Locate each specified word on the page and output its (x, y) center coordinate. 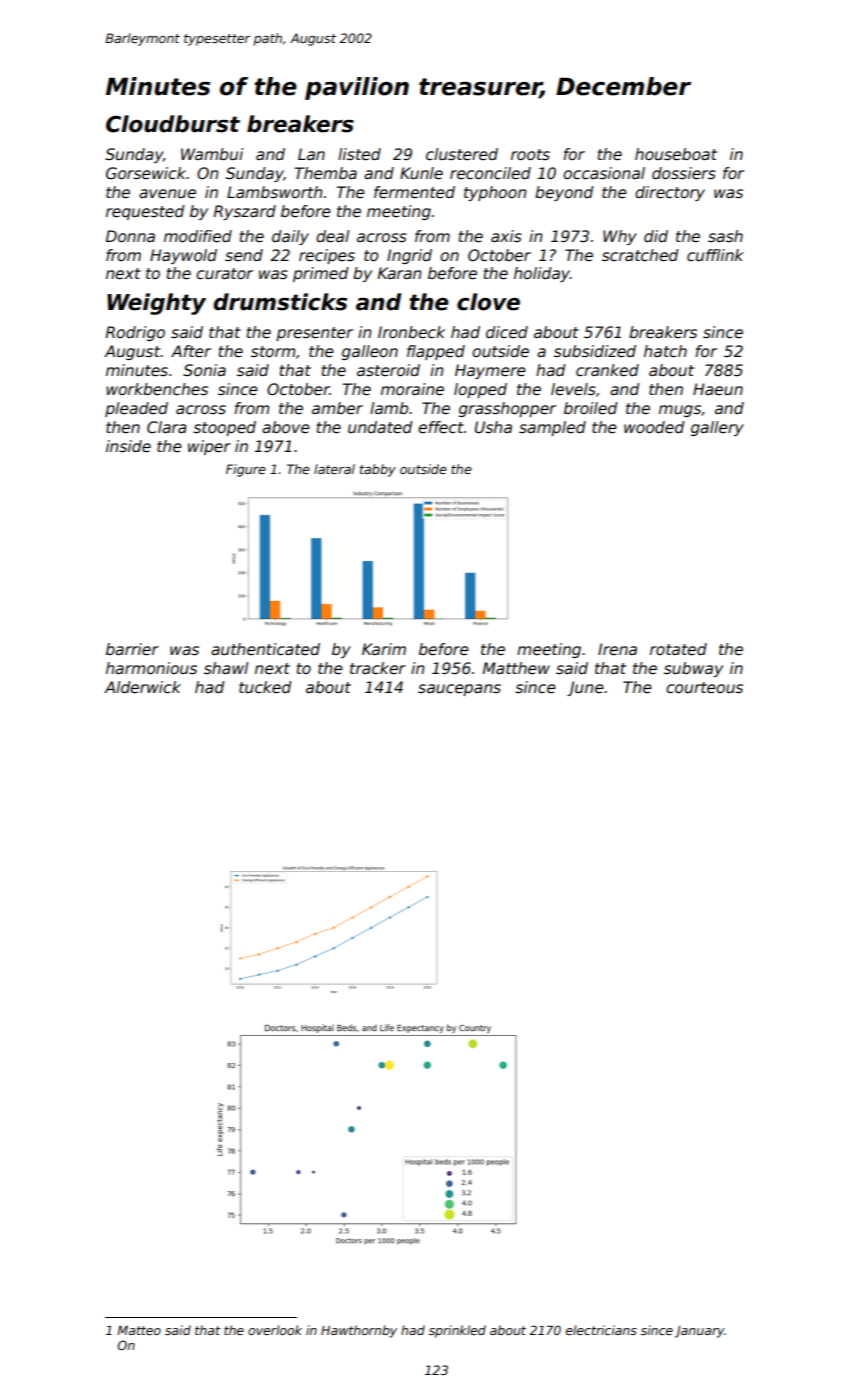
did (656, 236)
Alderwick (142, 687)
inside (128, 446)
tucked (265, 687)
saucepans (459, 690)
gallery (717, 428)
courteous (704, 688)
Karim (384, 649)
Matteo (139, 1330)
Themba (326, 173)
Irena (617, 649)
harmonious (151, 668)
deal (332, 236)
